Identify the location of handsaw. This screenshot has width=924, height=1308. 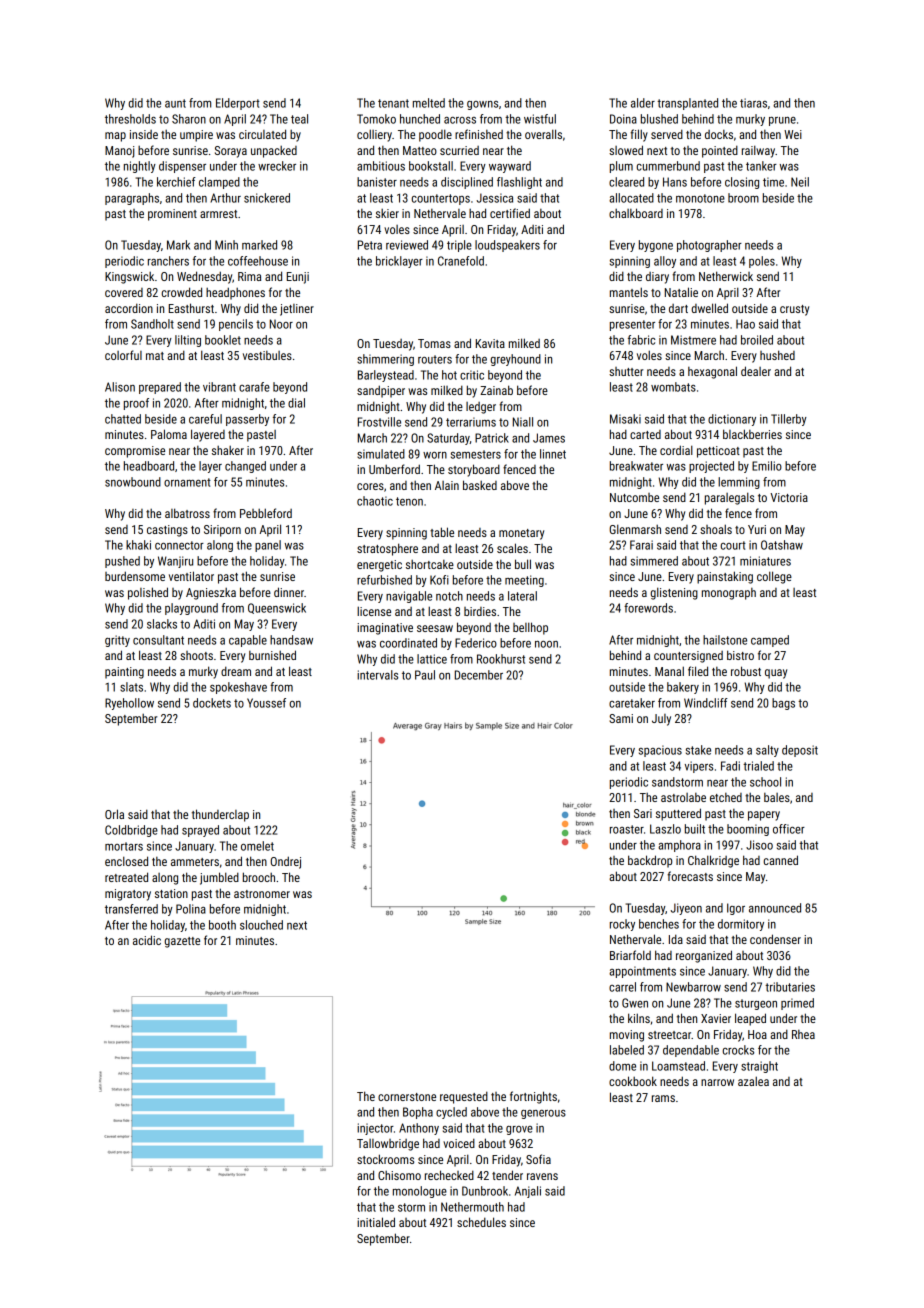
(291, 640).
